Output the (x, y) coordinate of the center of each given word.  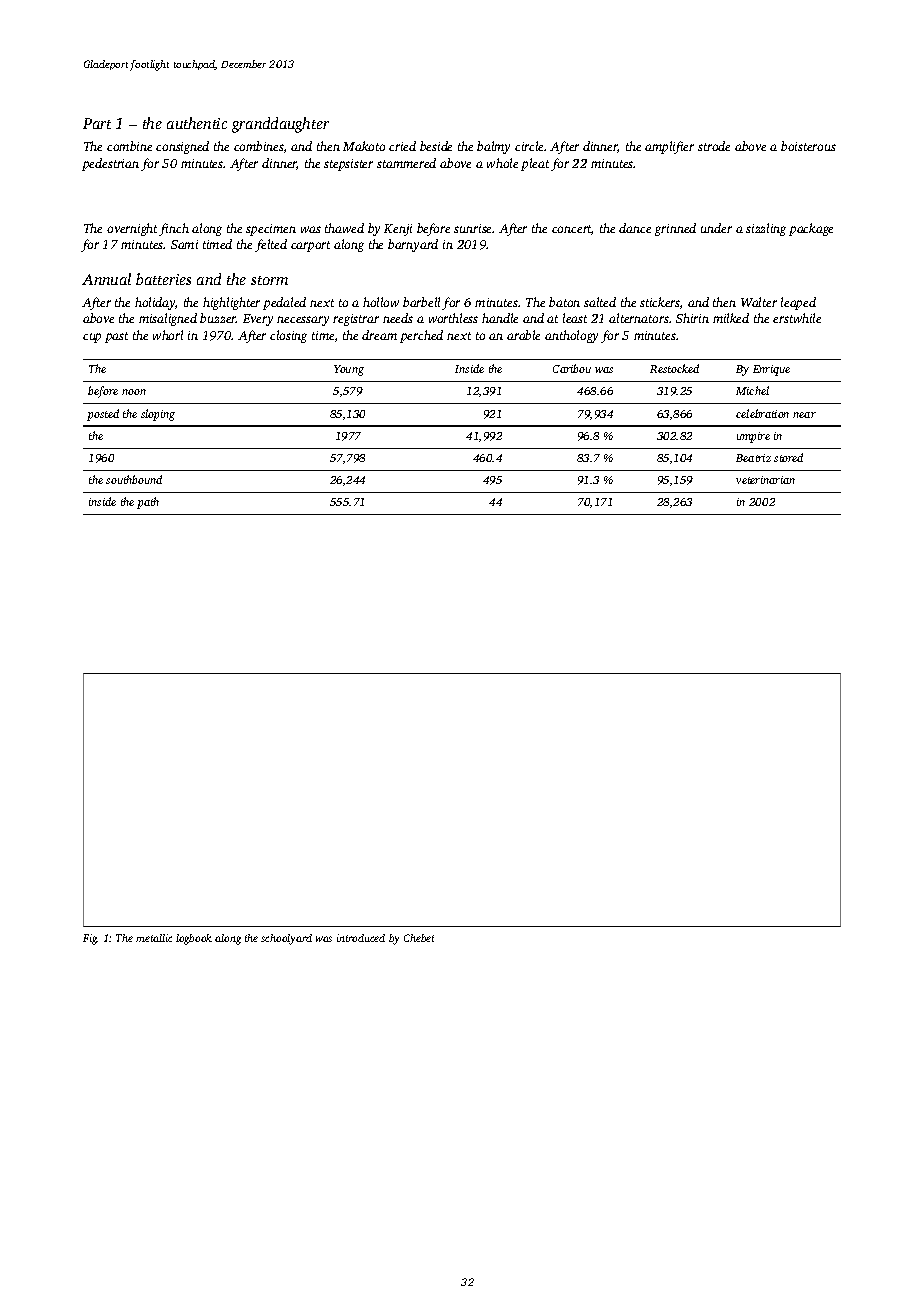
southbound (134, 479)
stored (788, 457)
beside (436, 146)
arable (523, 335)
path (148, 503)
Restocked (674, 368)
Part (97, 123)
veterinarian (765, 480)
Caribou (572, 368)
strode (714, 146)
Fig (90, 939)
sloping (158, 415)
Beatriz (753, 458)
